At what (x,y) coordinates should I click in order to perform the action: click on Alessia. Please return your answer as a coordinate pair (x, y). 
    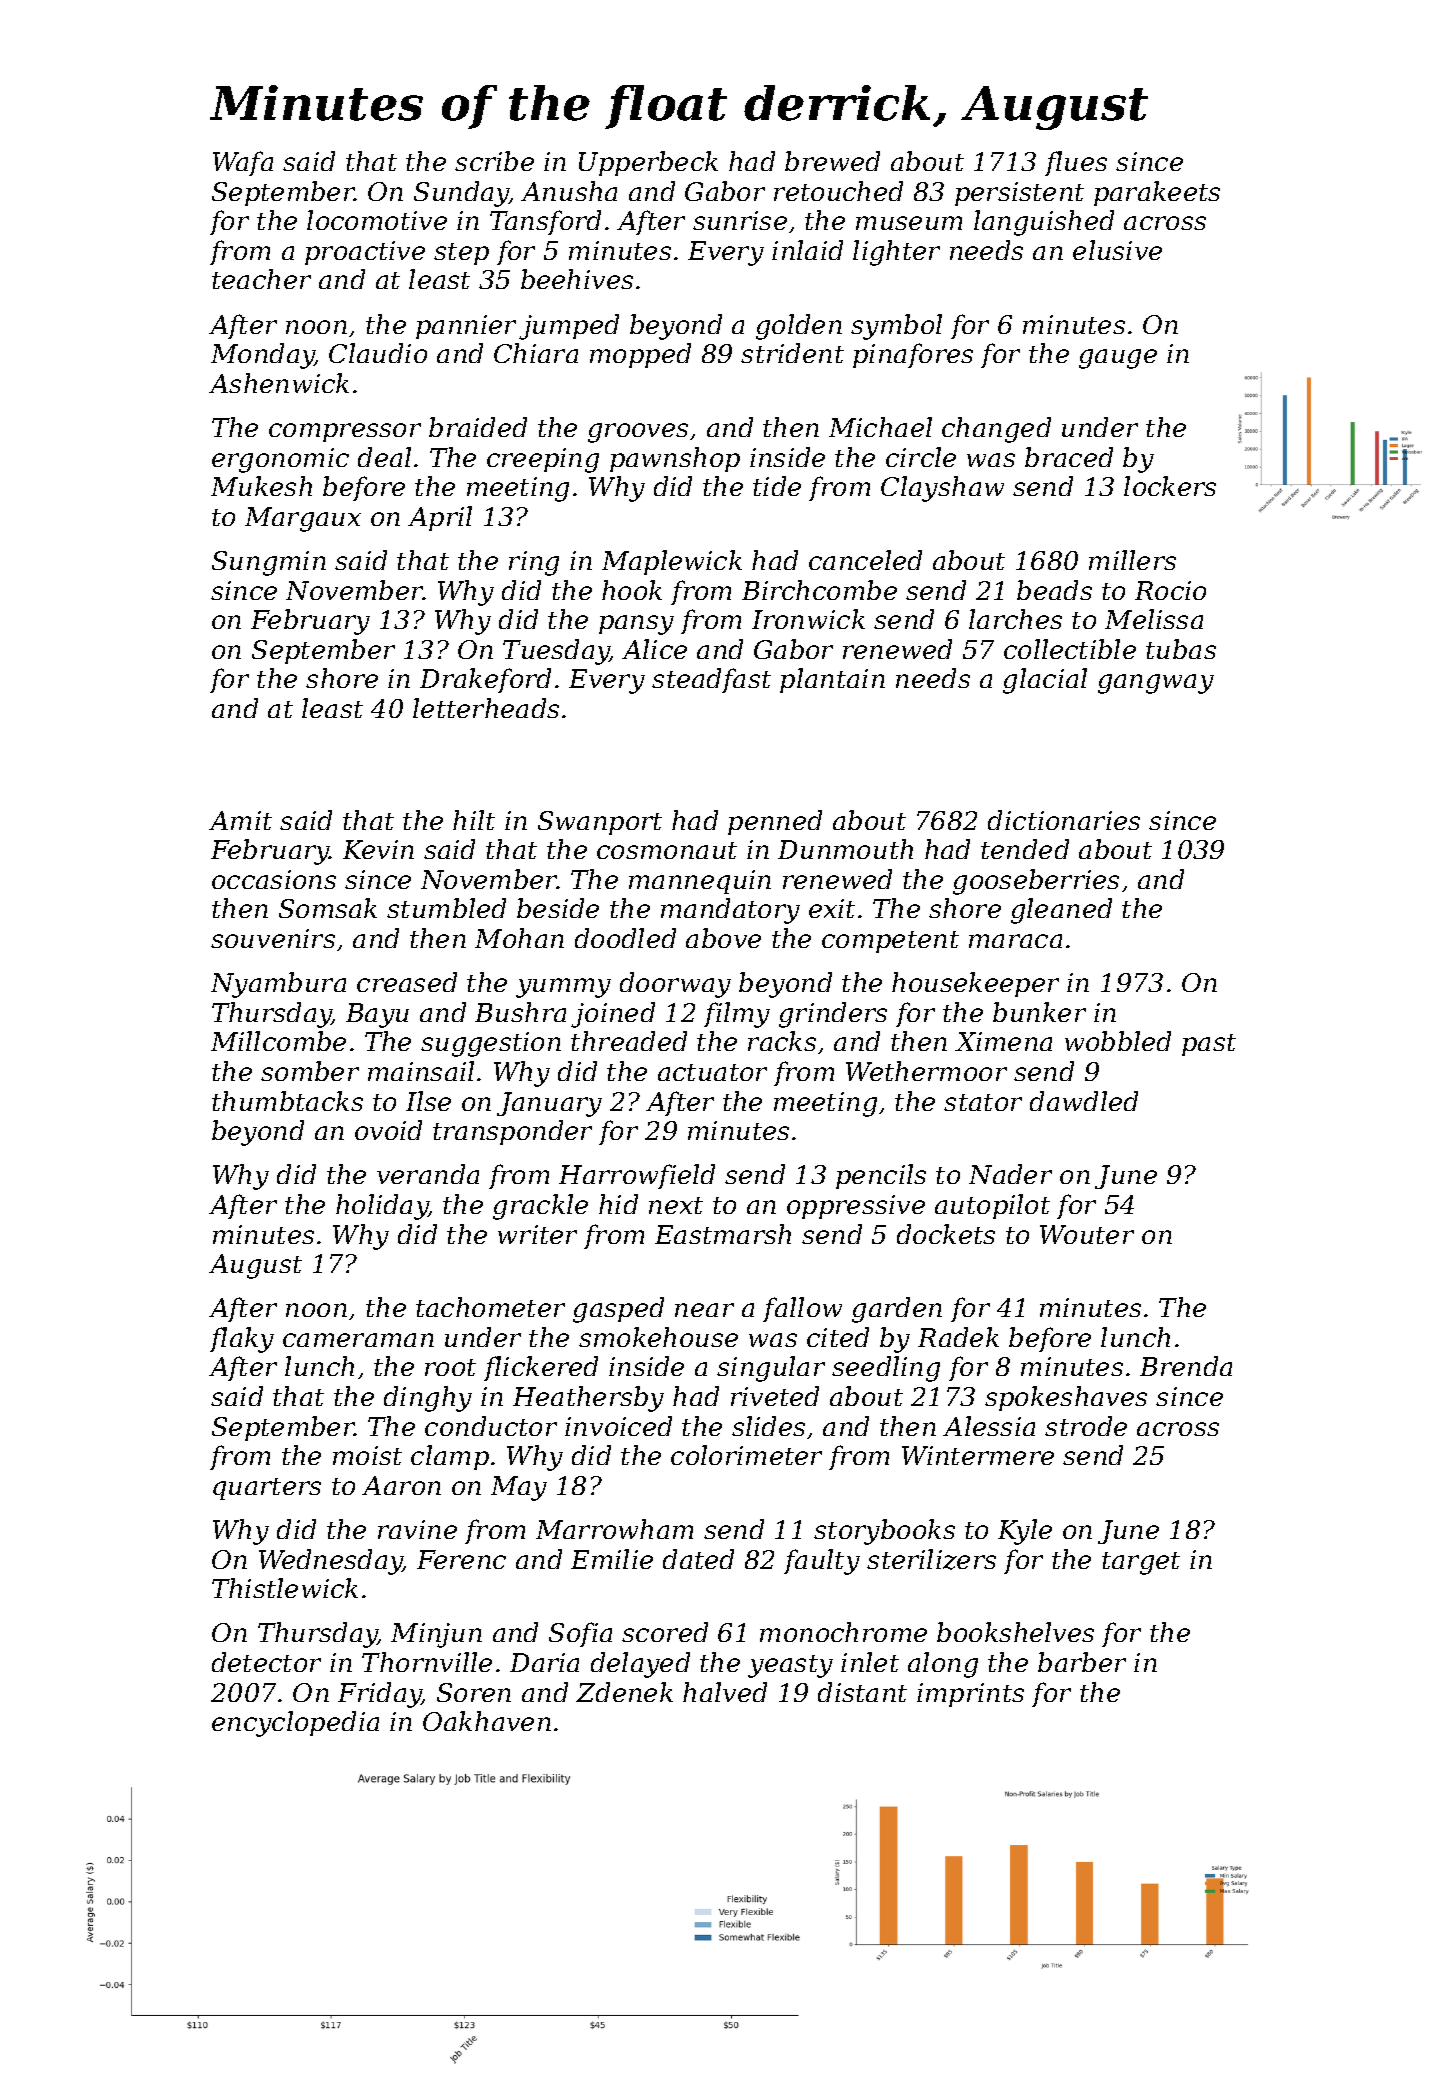
    Looking at the image, I should click on (989, 1426).
